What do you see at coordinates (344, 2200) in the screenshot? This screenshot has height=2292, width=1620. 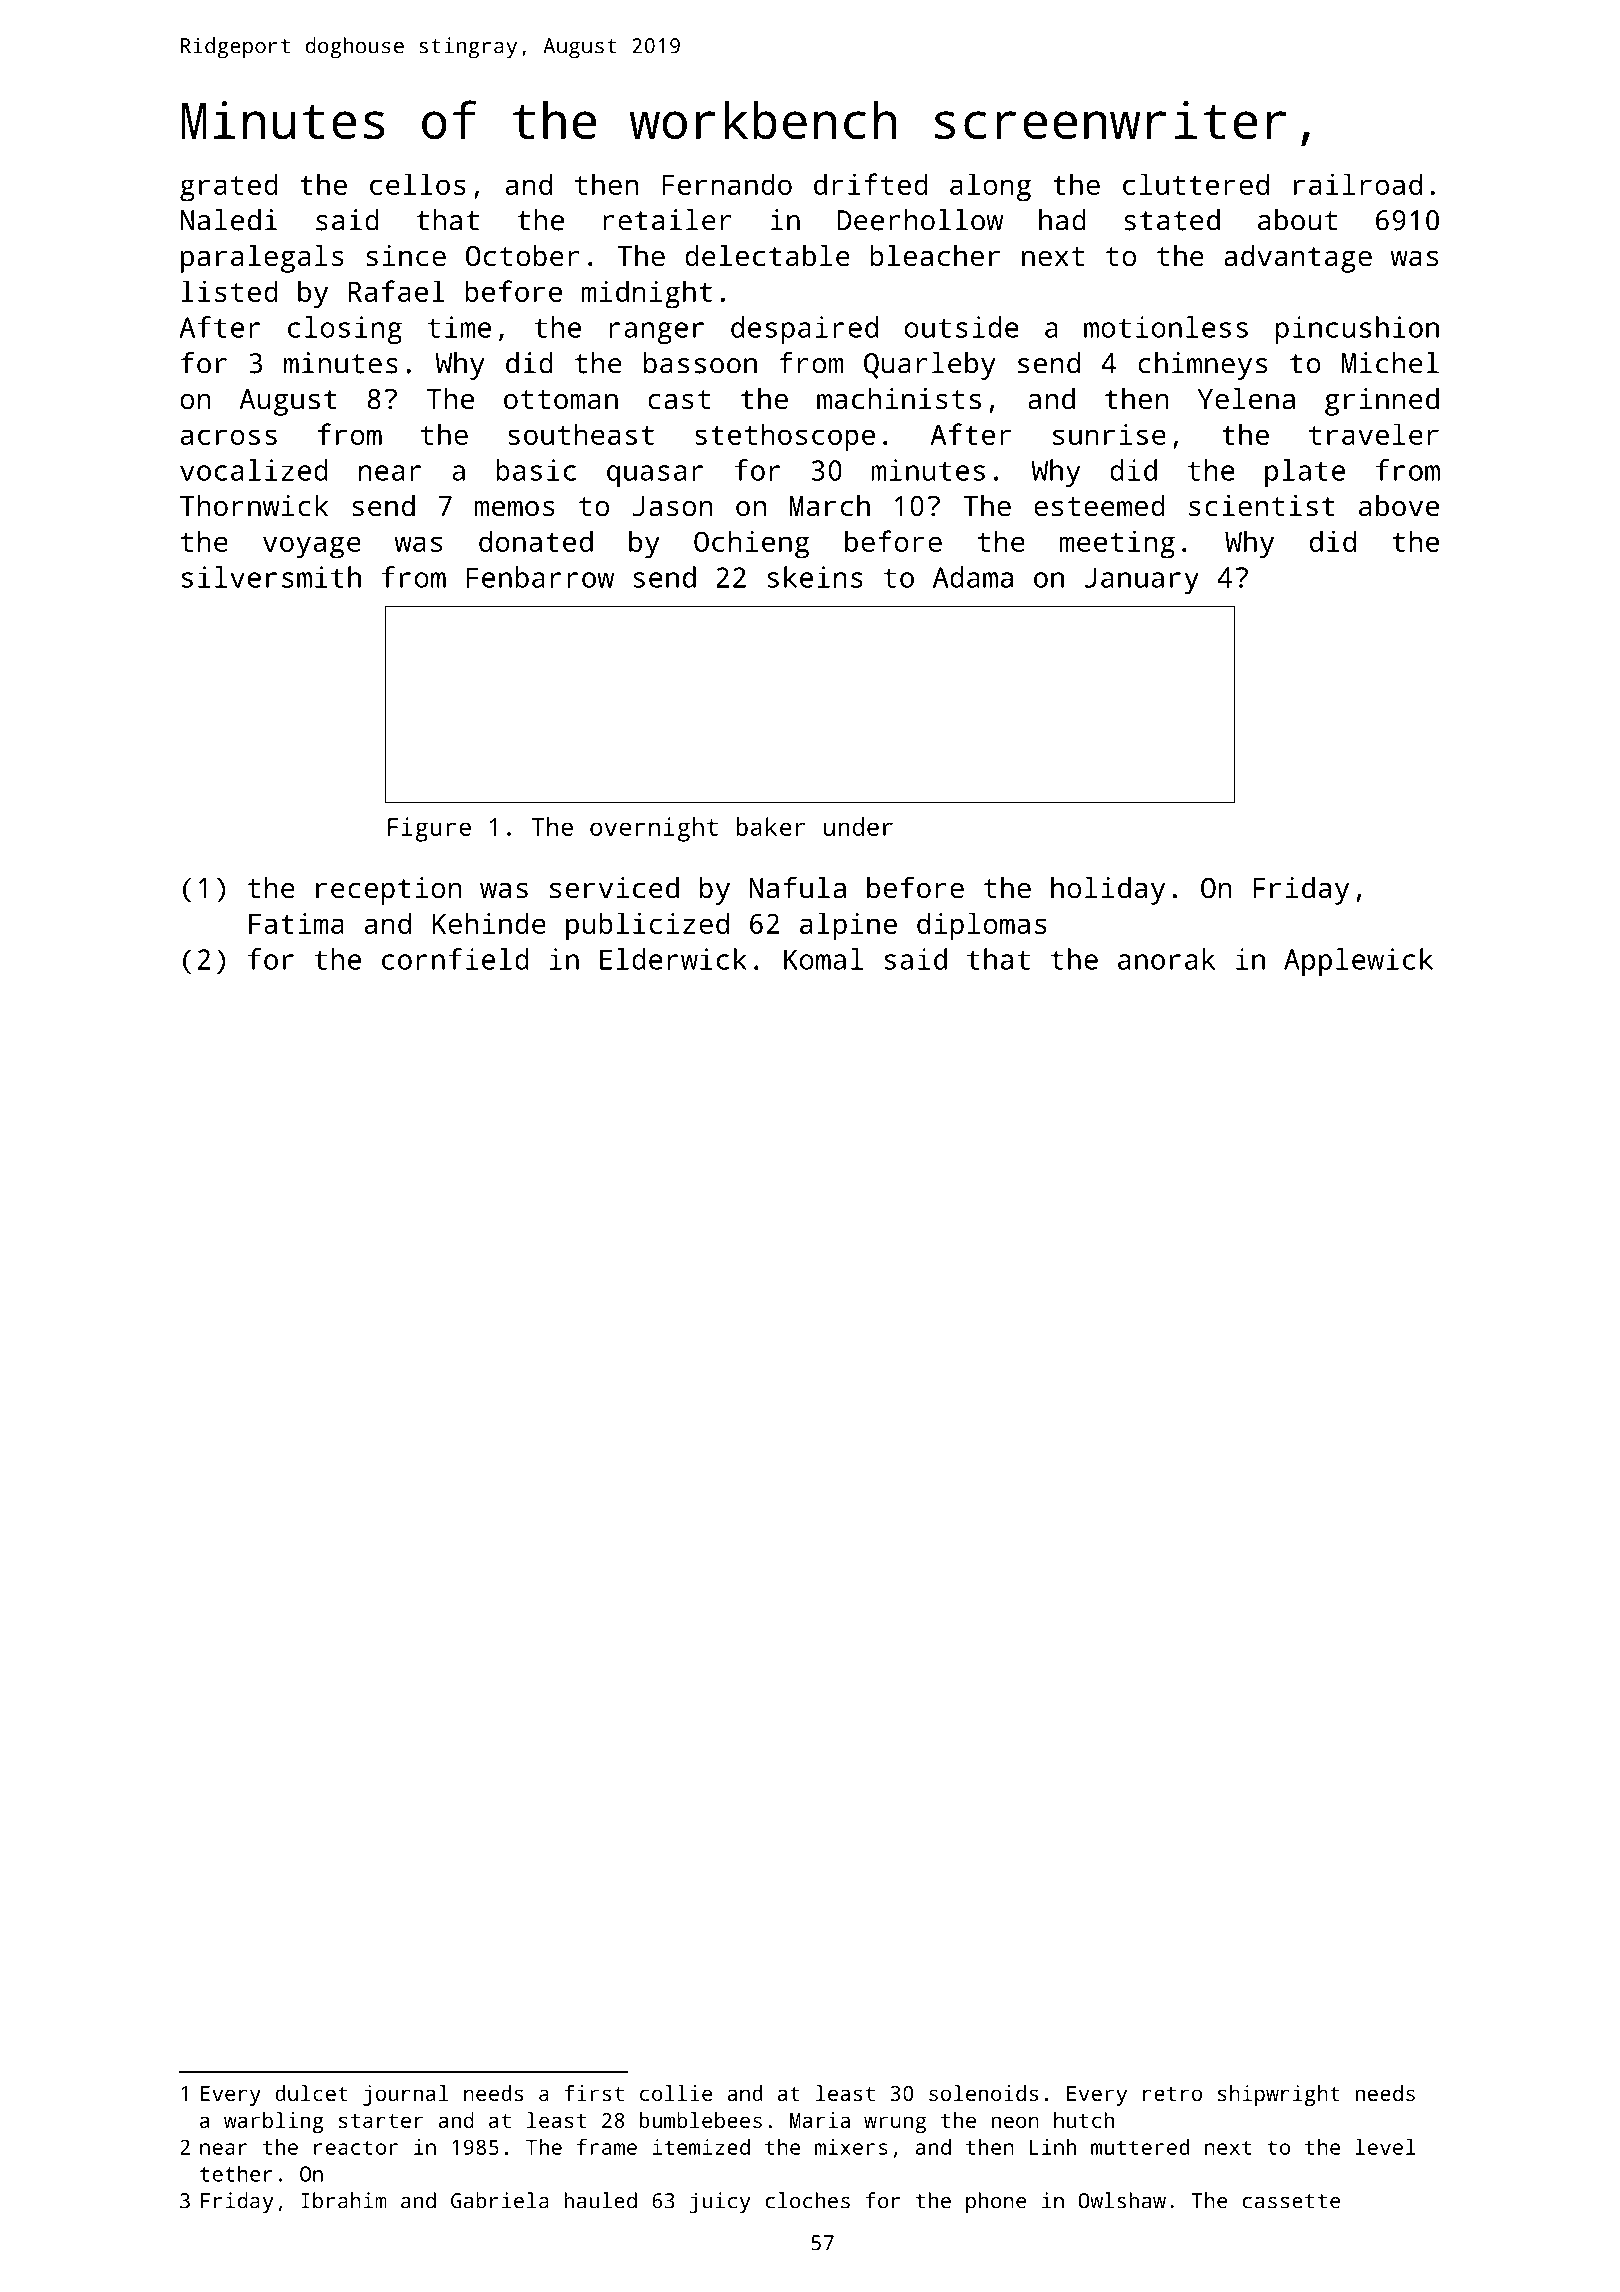 I see `Ibrahim` at bounding box center [344, 2200].
